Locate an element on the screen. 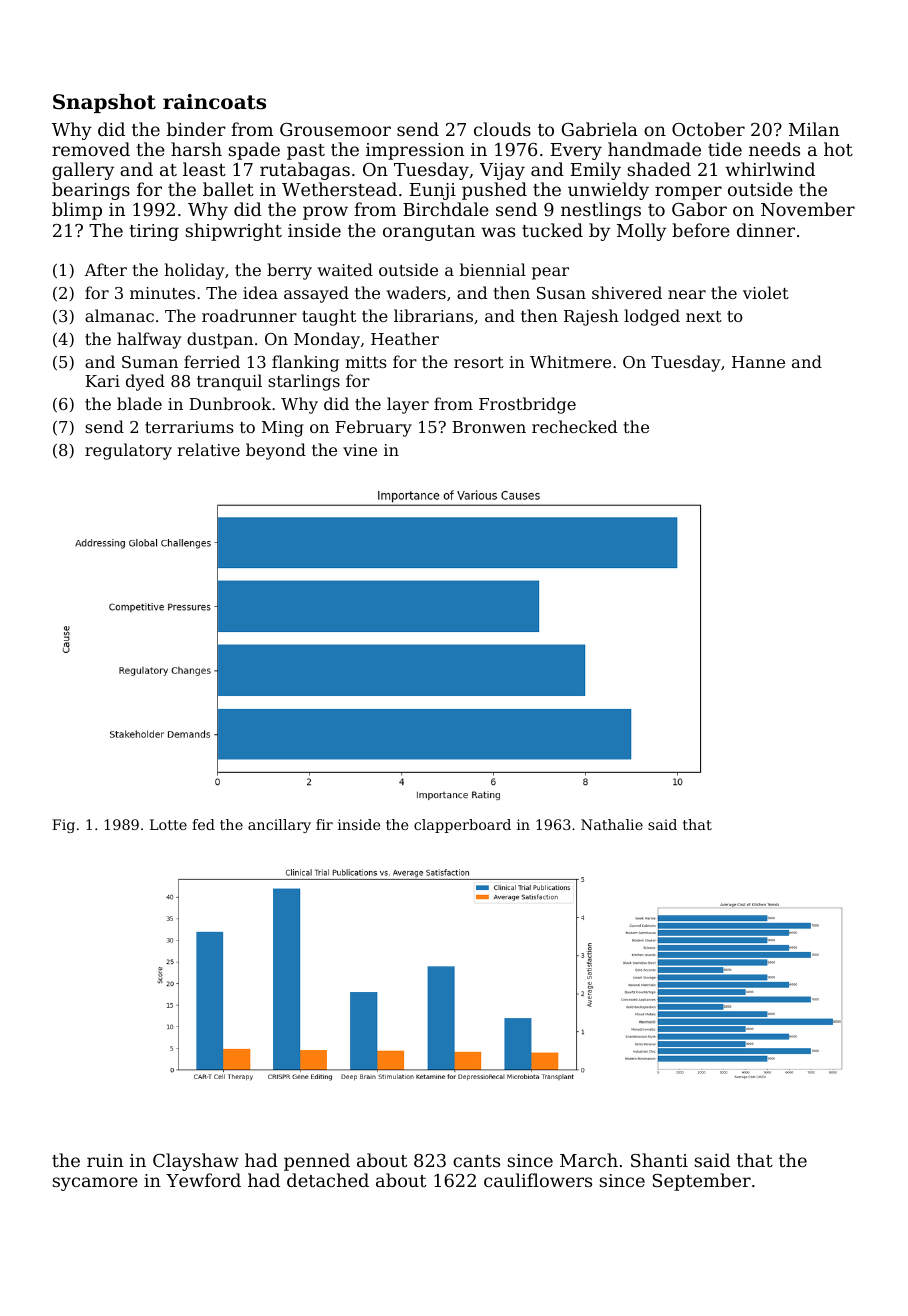  blimp is located at coordinates (77, 211).
